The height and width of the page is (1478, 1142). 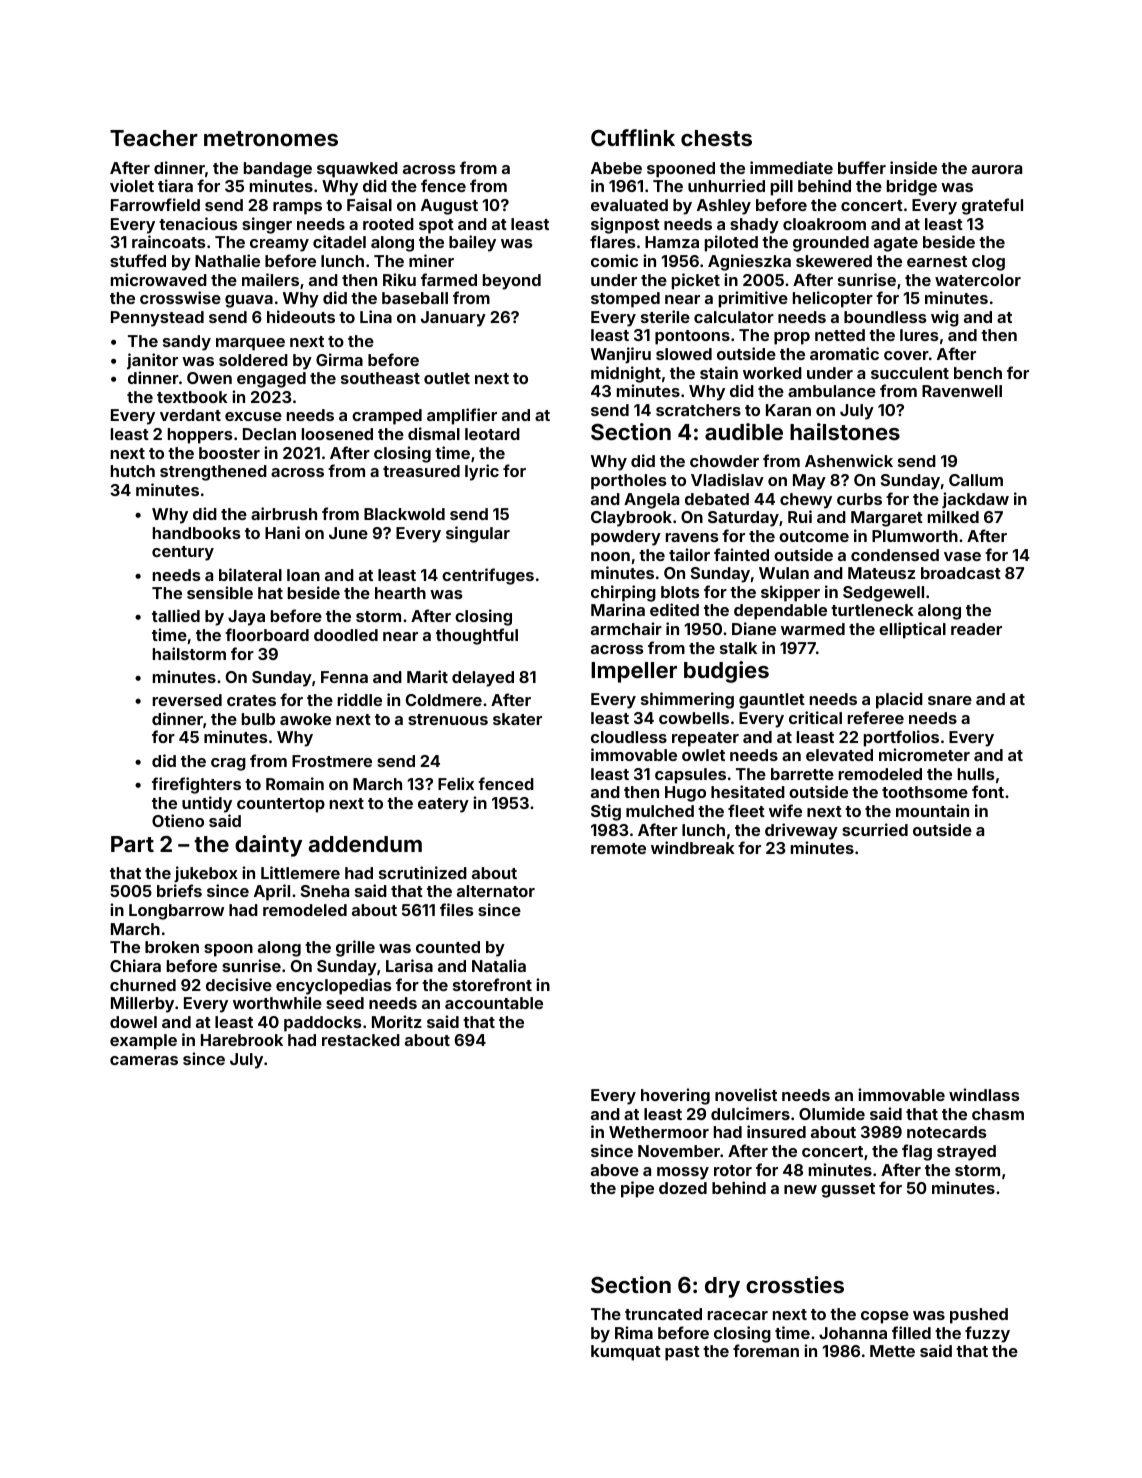 What do you see at coordinates (950, 700) in the page?
I see `snare` at bounding box center [950, 700].
